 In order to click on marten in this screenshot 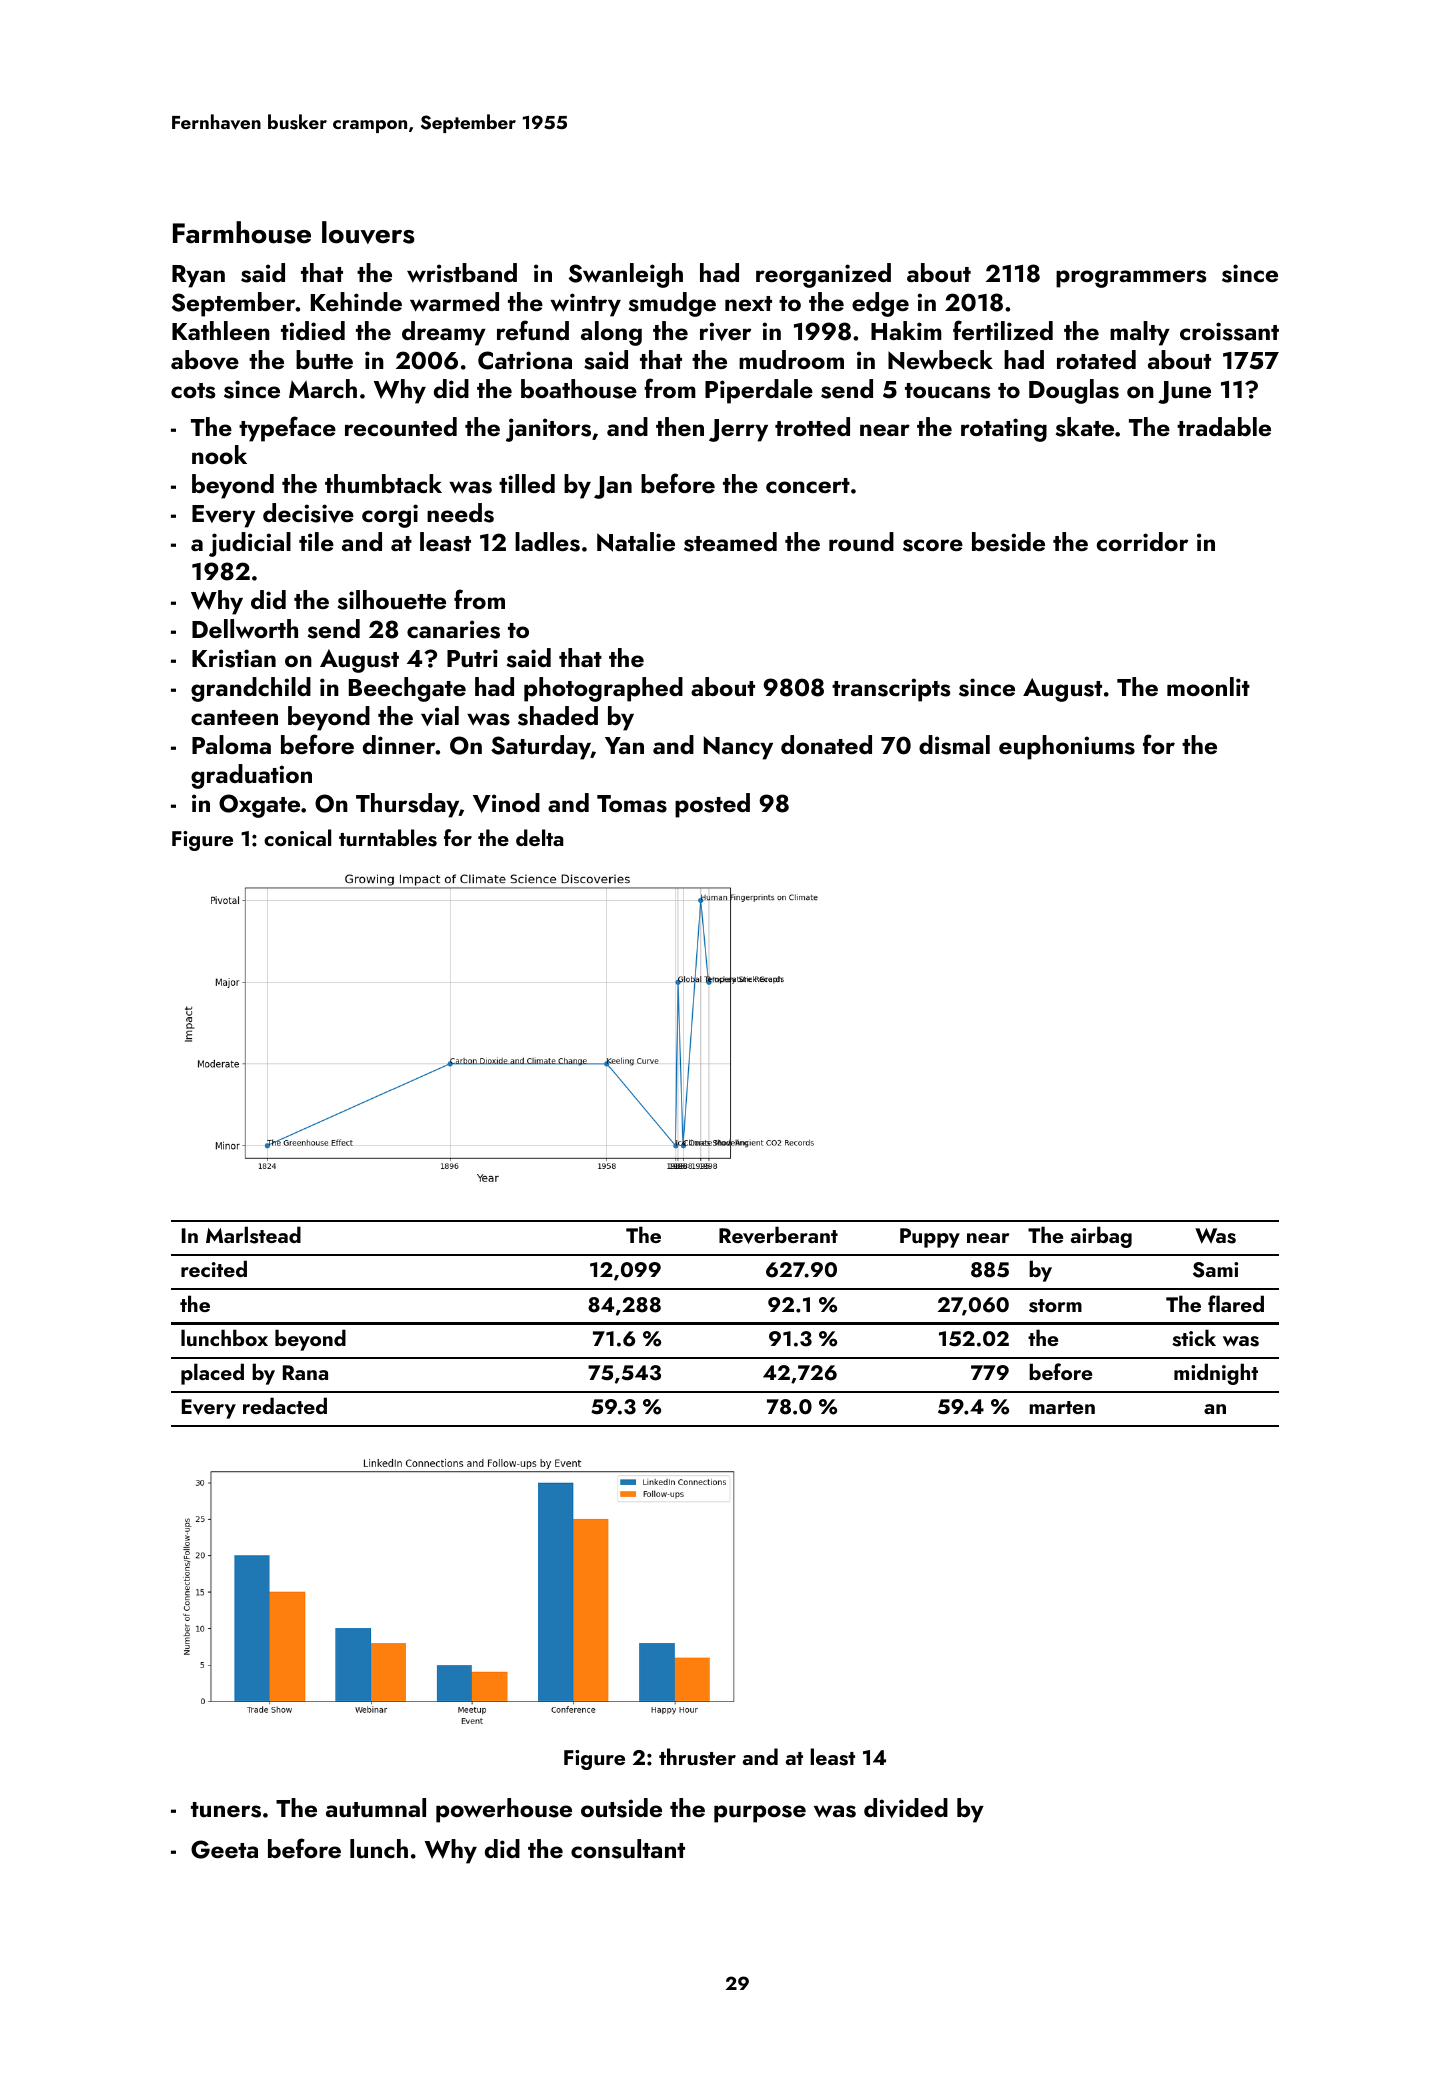, I will do `click(1062, 1407)`.
